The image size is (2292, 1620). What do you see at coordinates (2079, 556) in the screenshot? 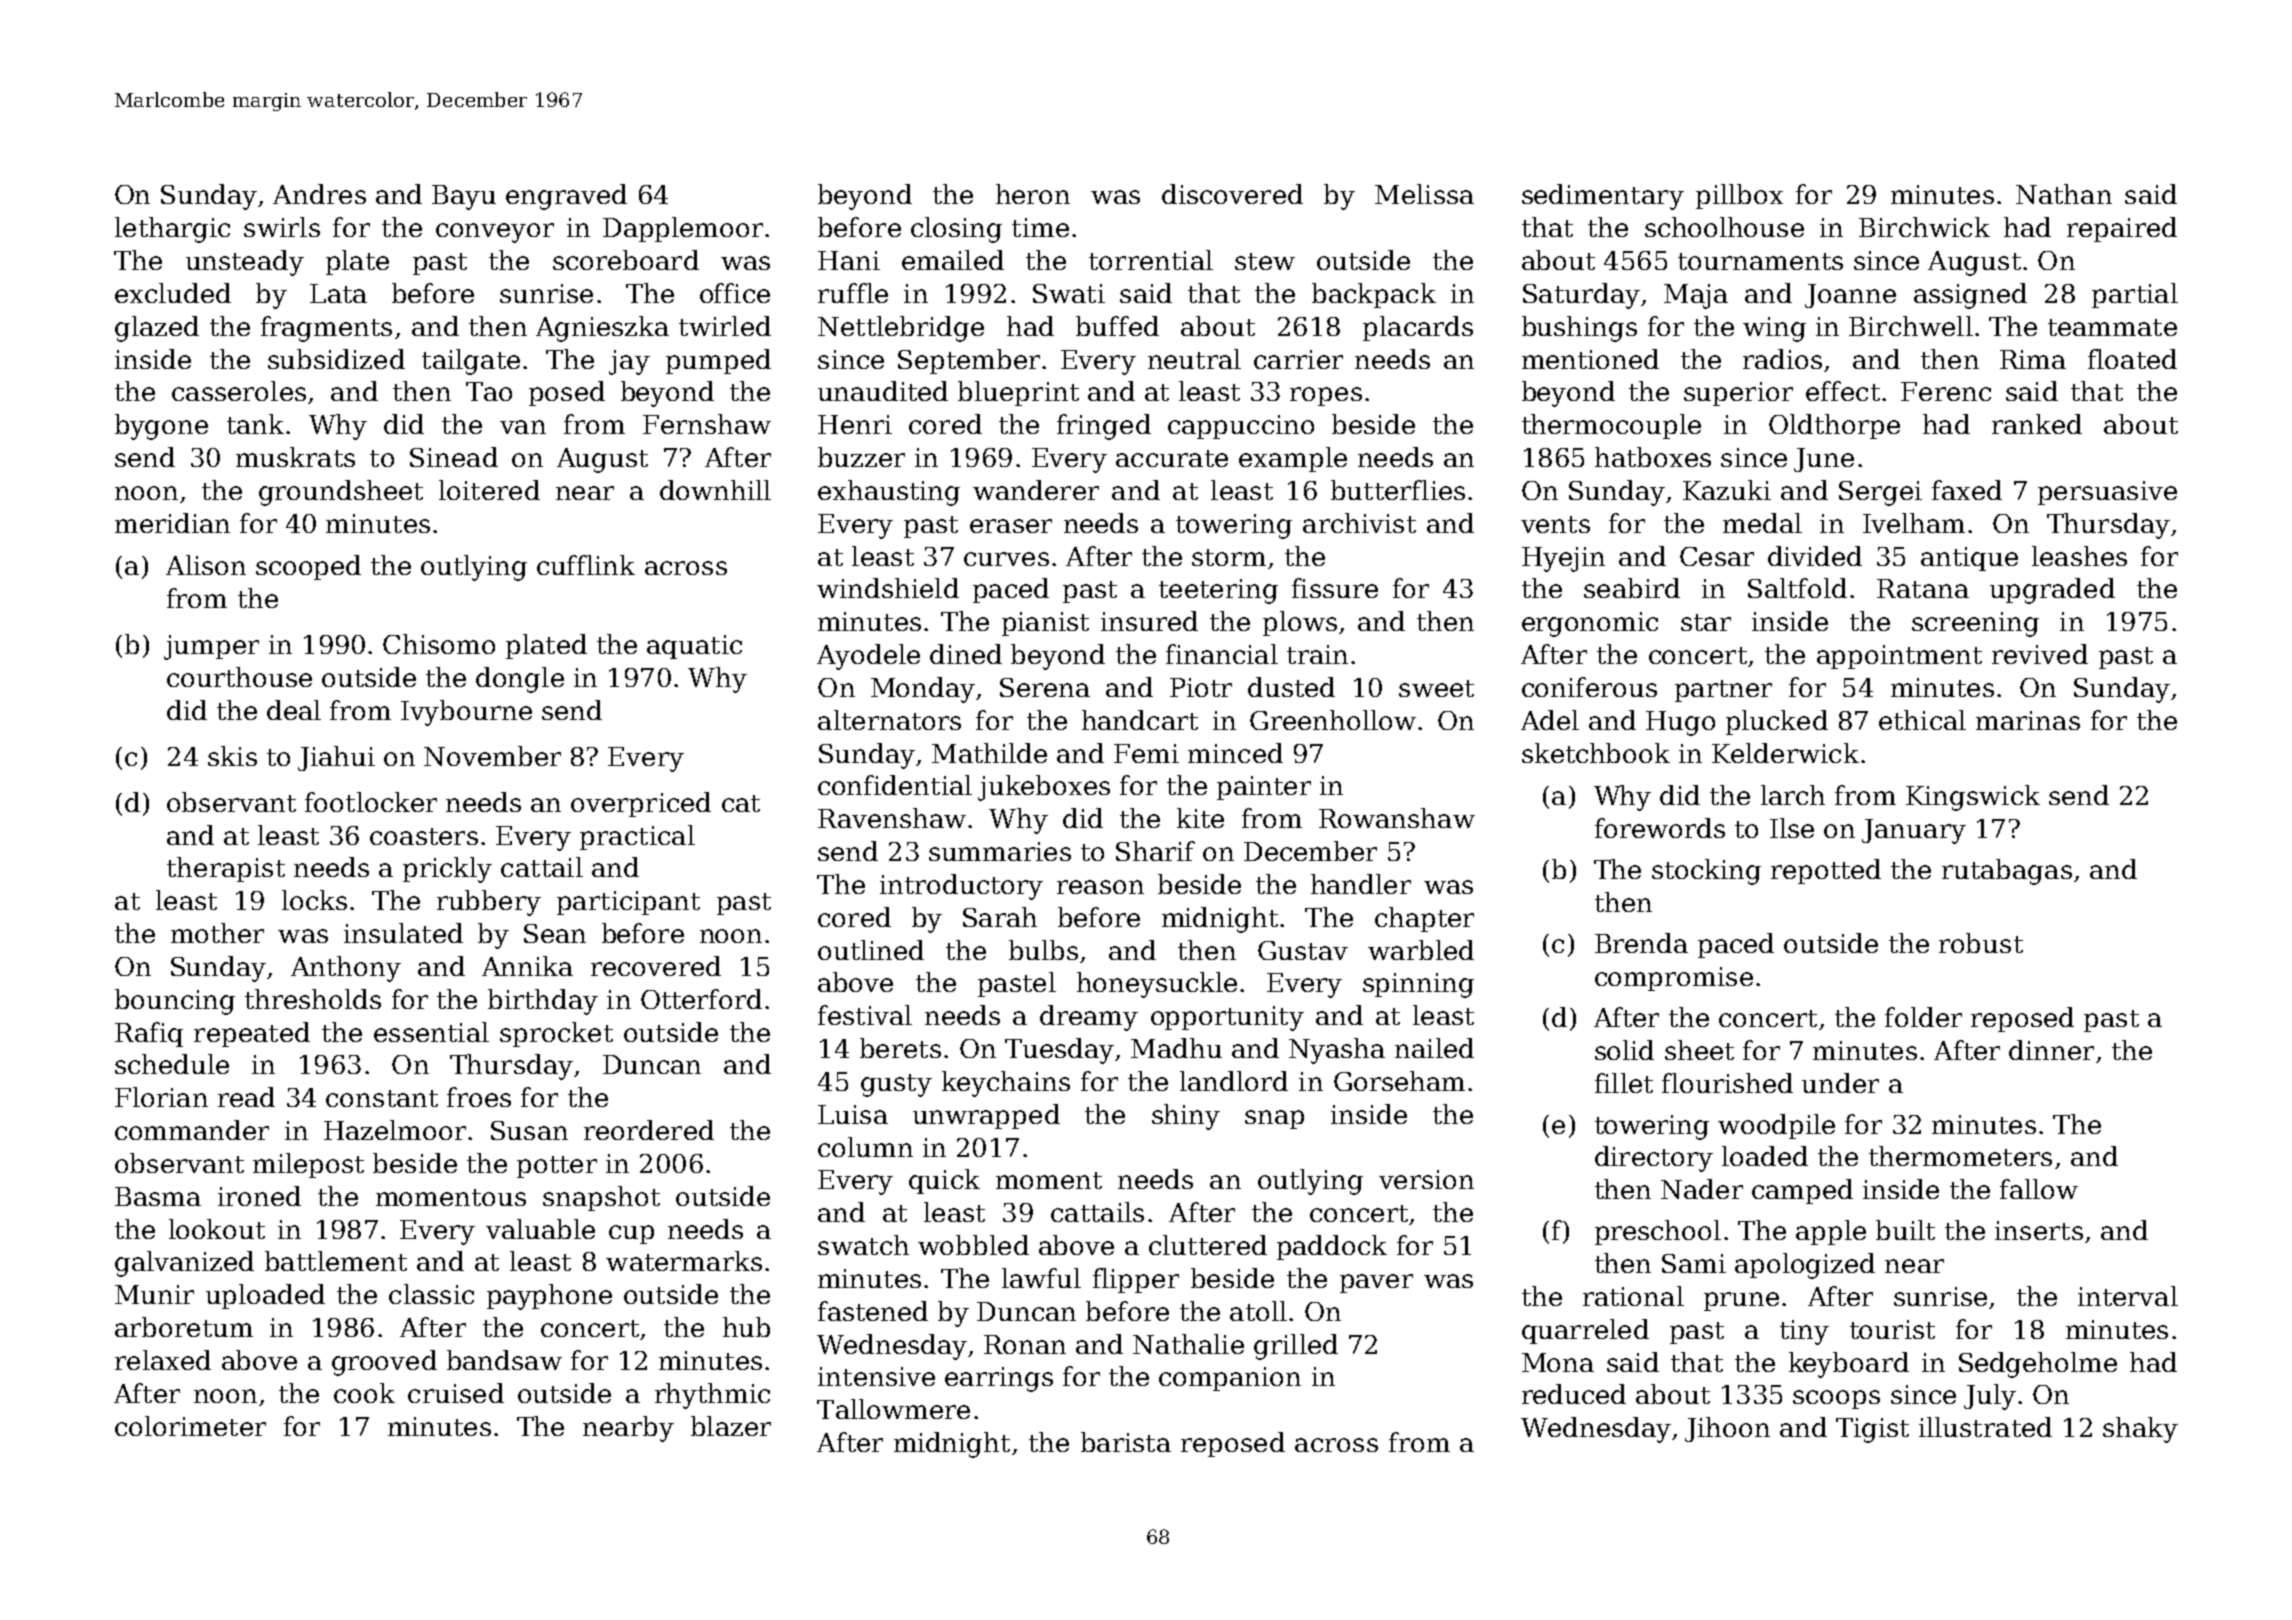
I see `leashes` at bounding box center [2079, 556].
